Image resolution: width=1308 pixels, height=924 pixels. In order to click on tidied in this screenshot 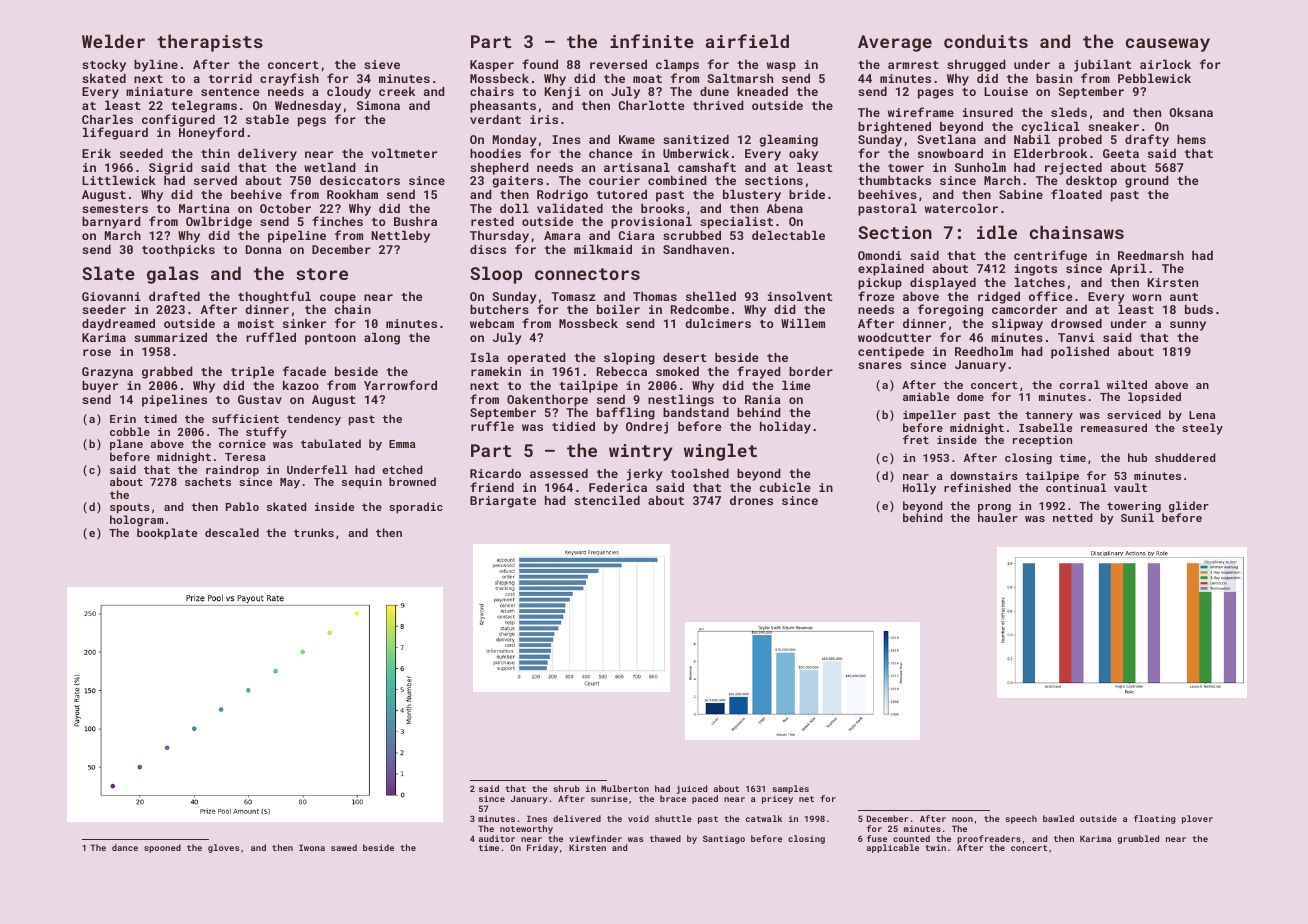, I will do `click(573, 426)`.
